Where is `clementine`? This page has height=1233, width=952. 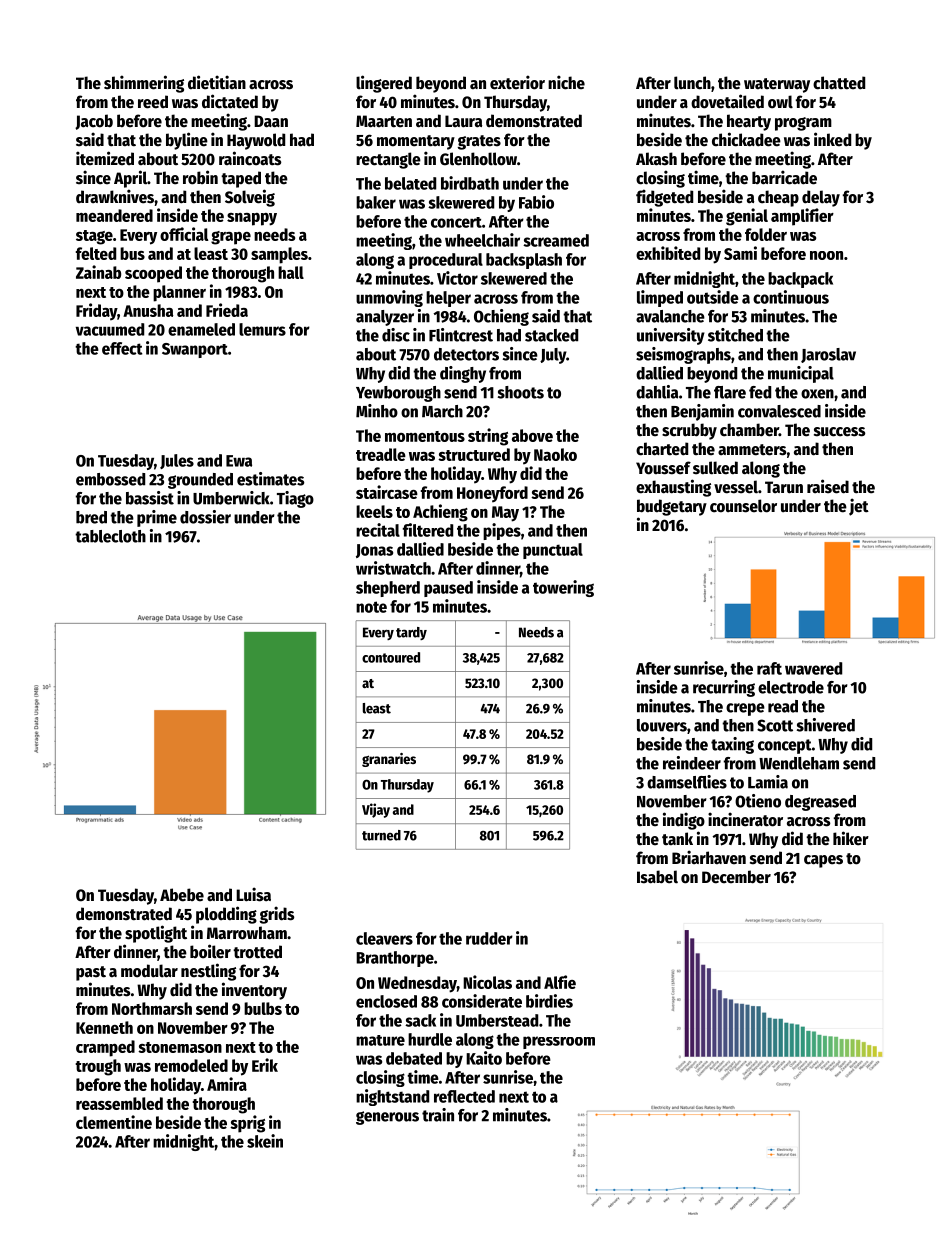
clementine is located at coordinates (114, 1122).
